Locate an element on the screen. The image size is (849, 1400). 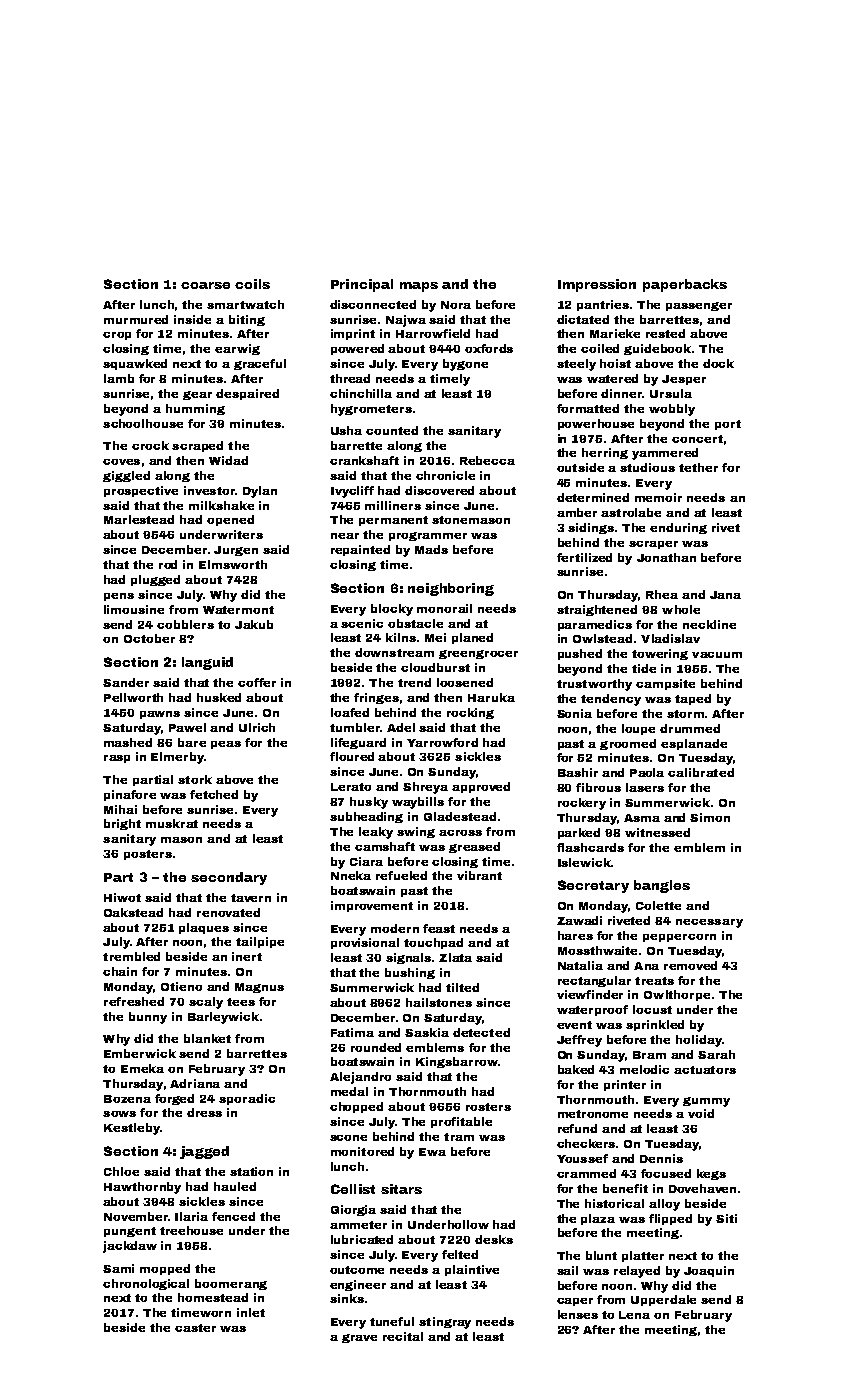
lamb is located at coordinates (119, 378).
